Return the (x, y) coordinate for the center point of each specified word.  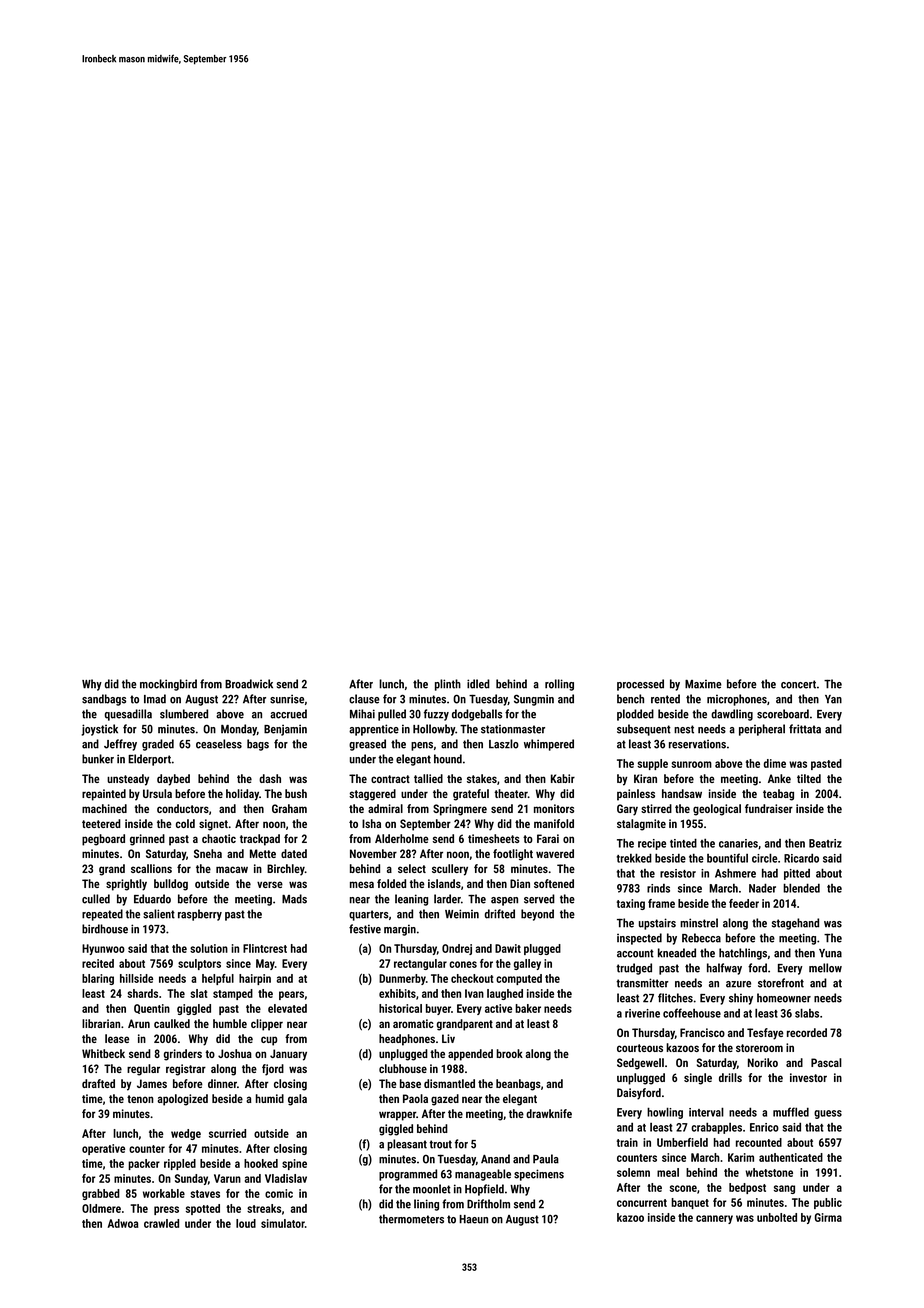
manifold (554, 823)
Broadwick (249, 684)
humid (270, 1098)
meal (668, 1172)
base (410, 1083)
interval (706, 1112)
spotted (203, 1209)
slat (199, 993)
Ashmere (735, 873)
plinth (448, 685)
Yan (833, 699)
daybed (173, 780)
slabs (807, 1013)
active (498, 1008)
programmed (408, 1175)
